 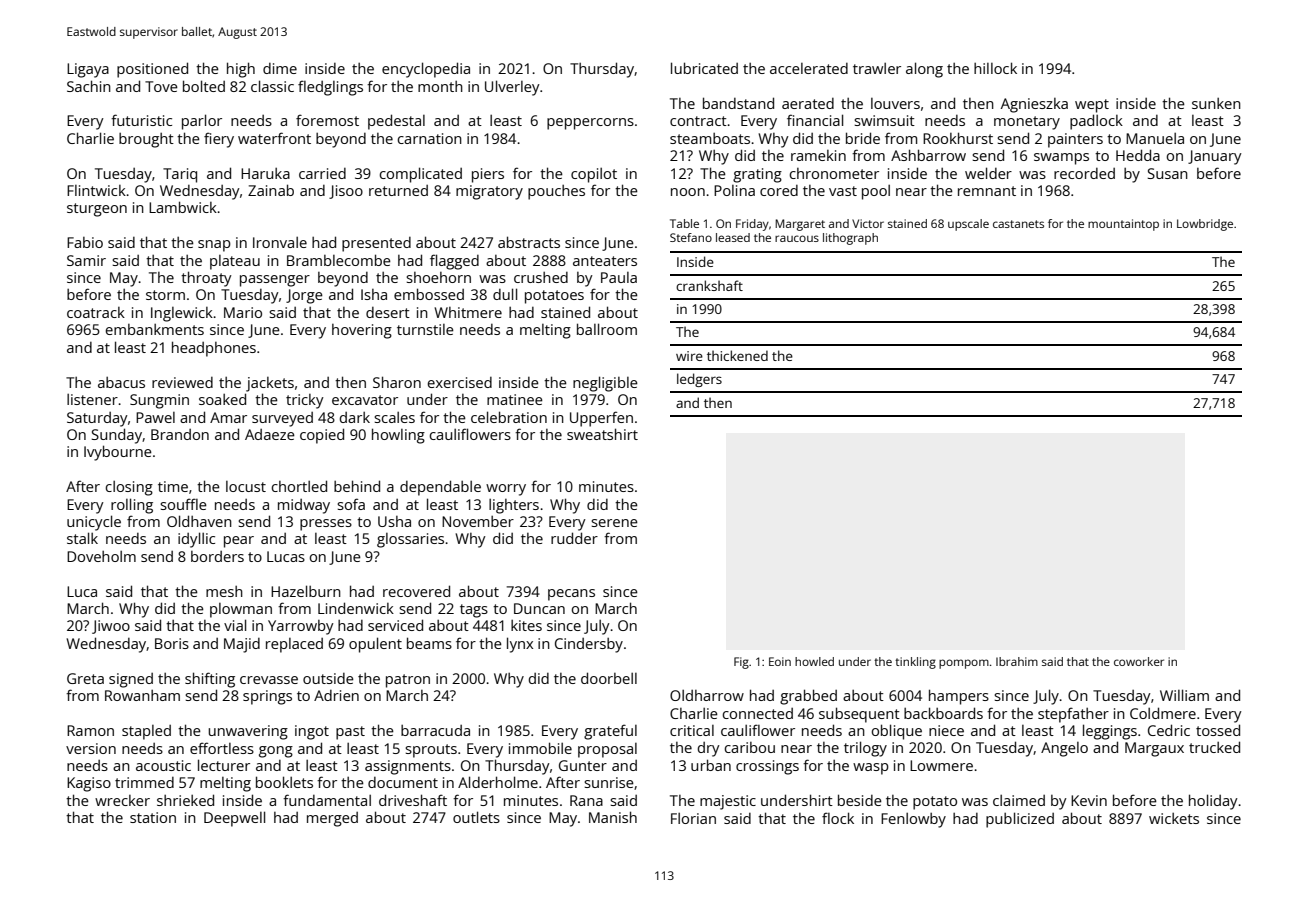 I want to click on fledglings, so click(x=330, y=88).
